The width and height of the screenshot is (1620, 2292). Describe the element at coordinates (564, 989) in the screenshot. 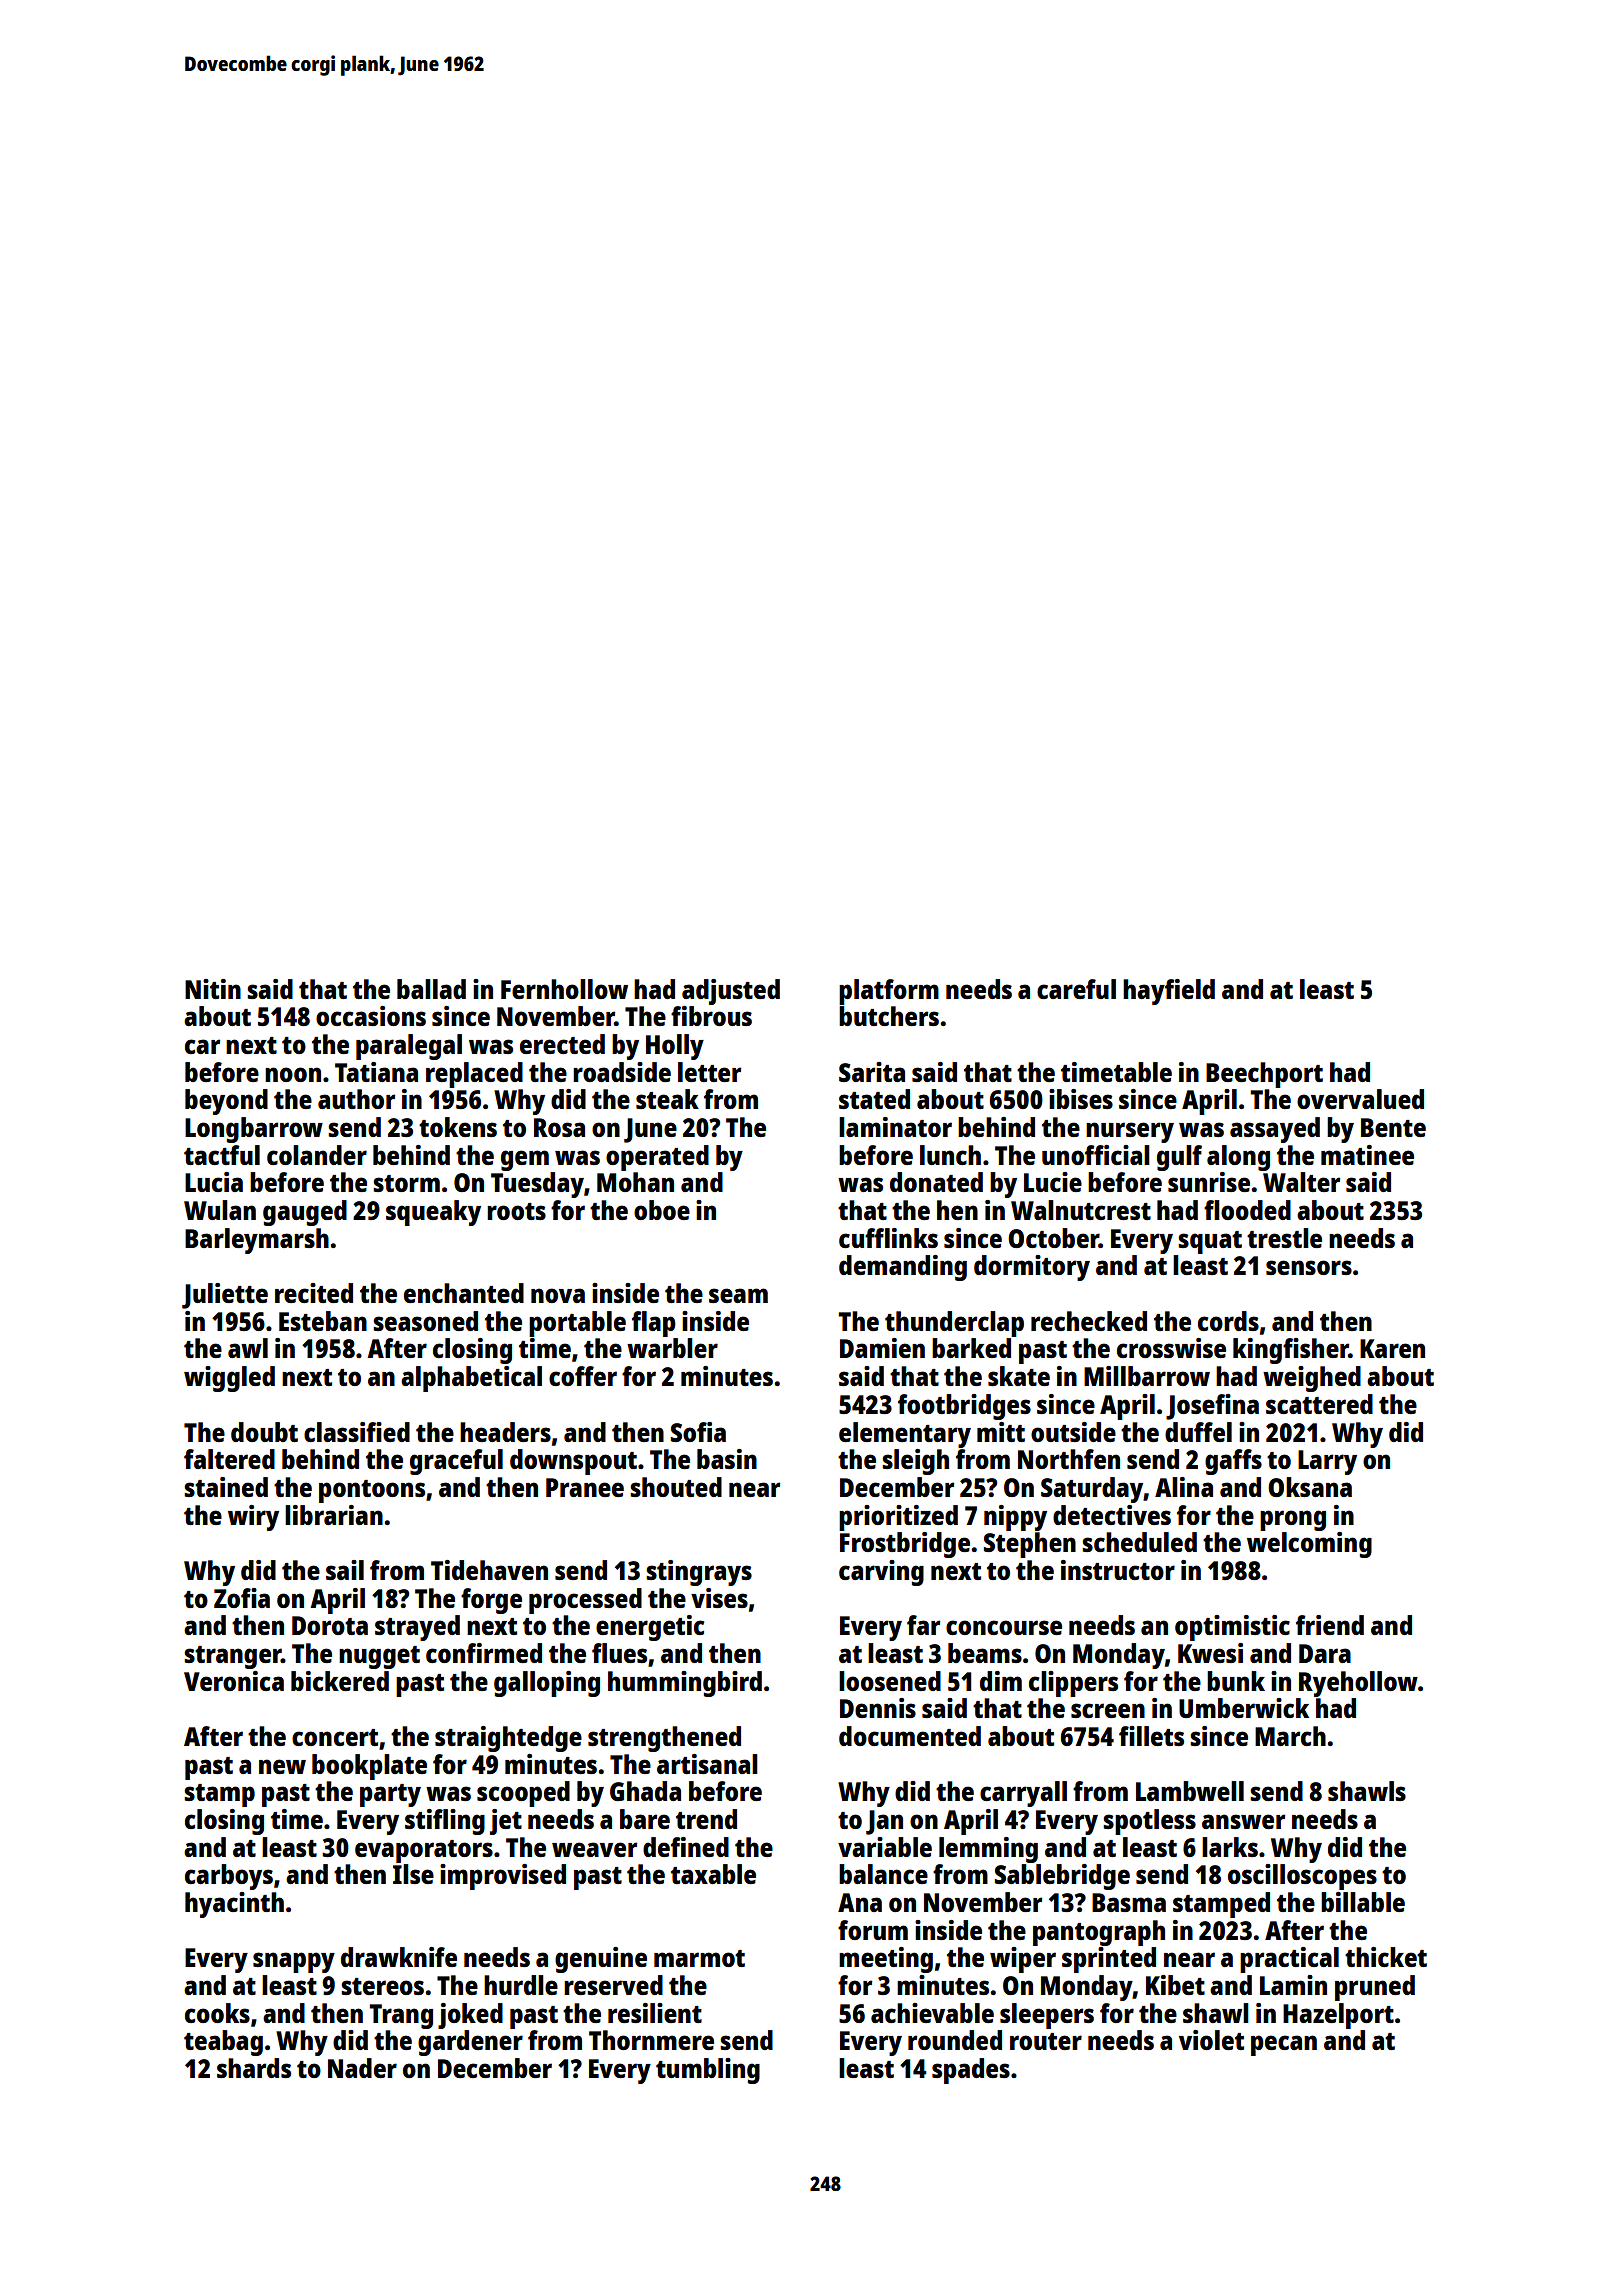

I see `Fernhollow` at that location.
